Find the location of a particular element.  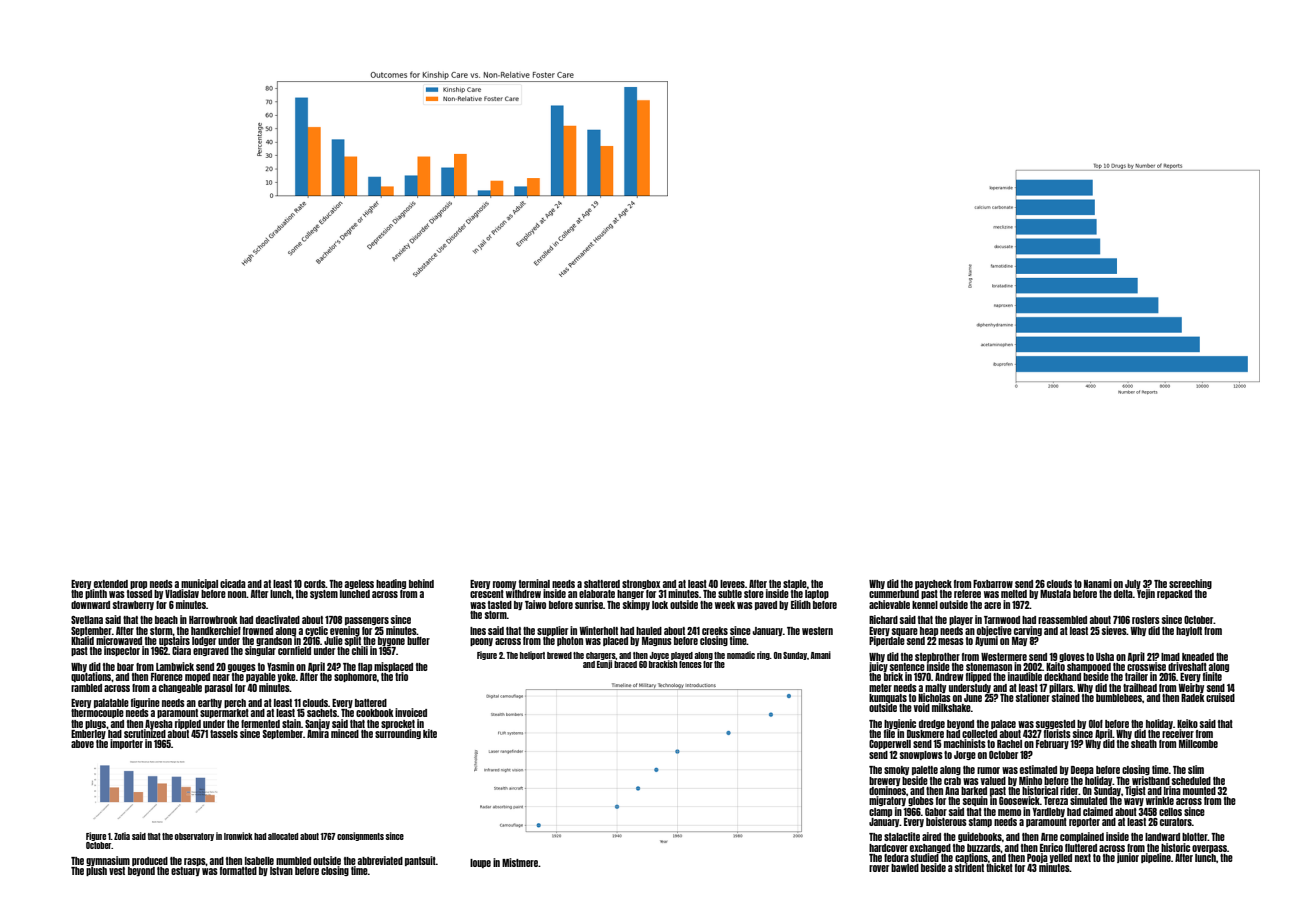

smoky is located at coordinates (896, 770).
